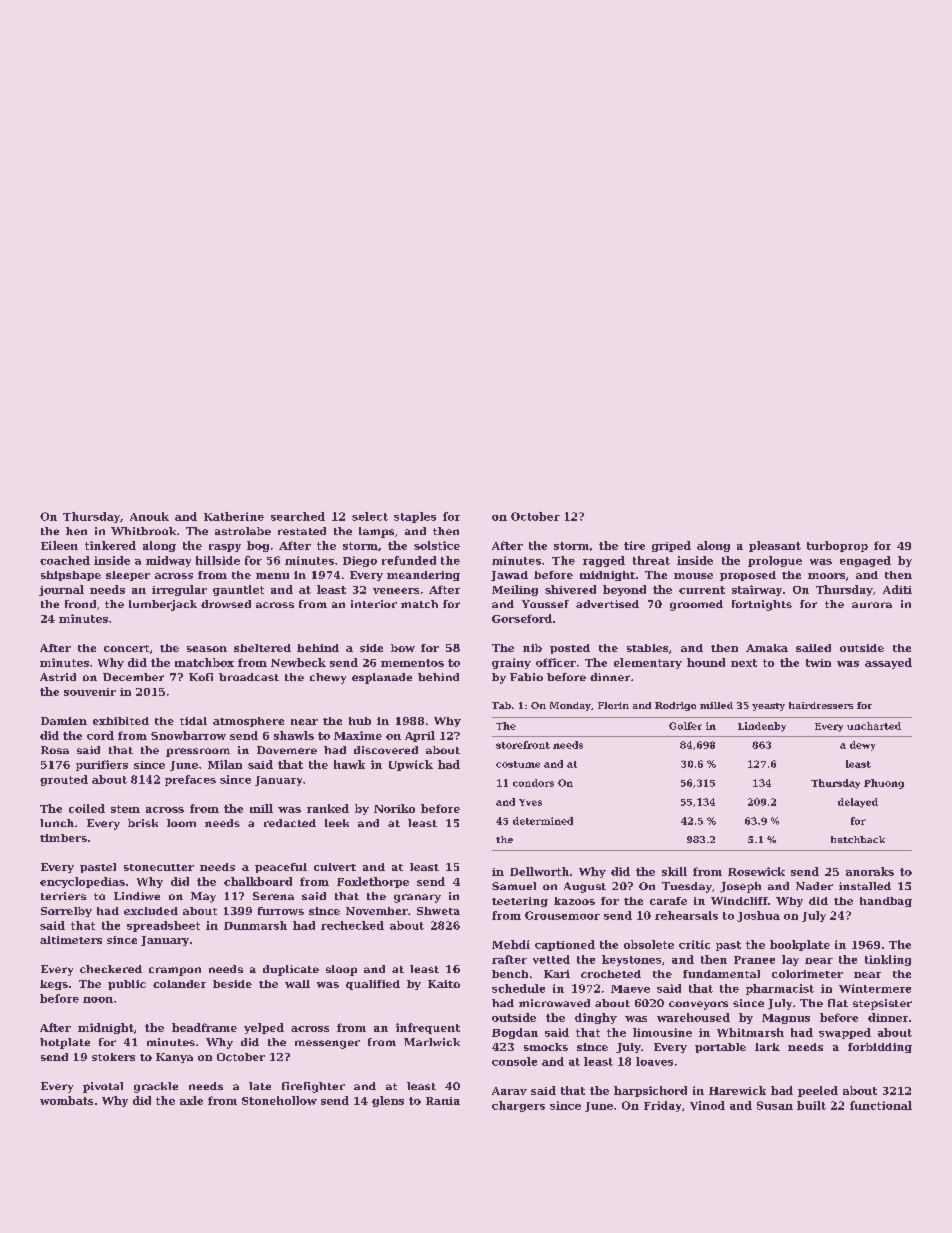  What do you see at coordinates (438, 911) in the screenshot?
I see `Shweta` at bounding box center [438, 911].
